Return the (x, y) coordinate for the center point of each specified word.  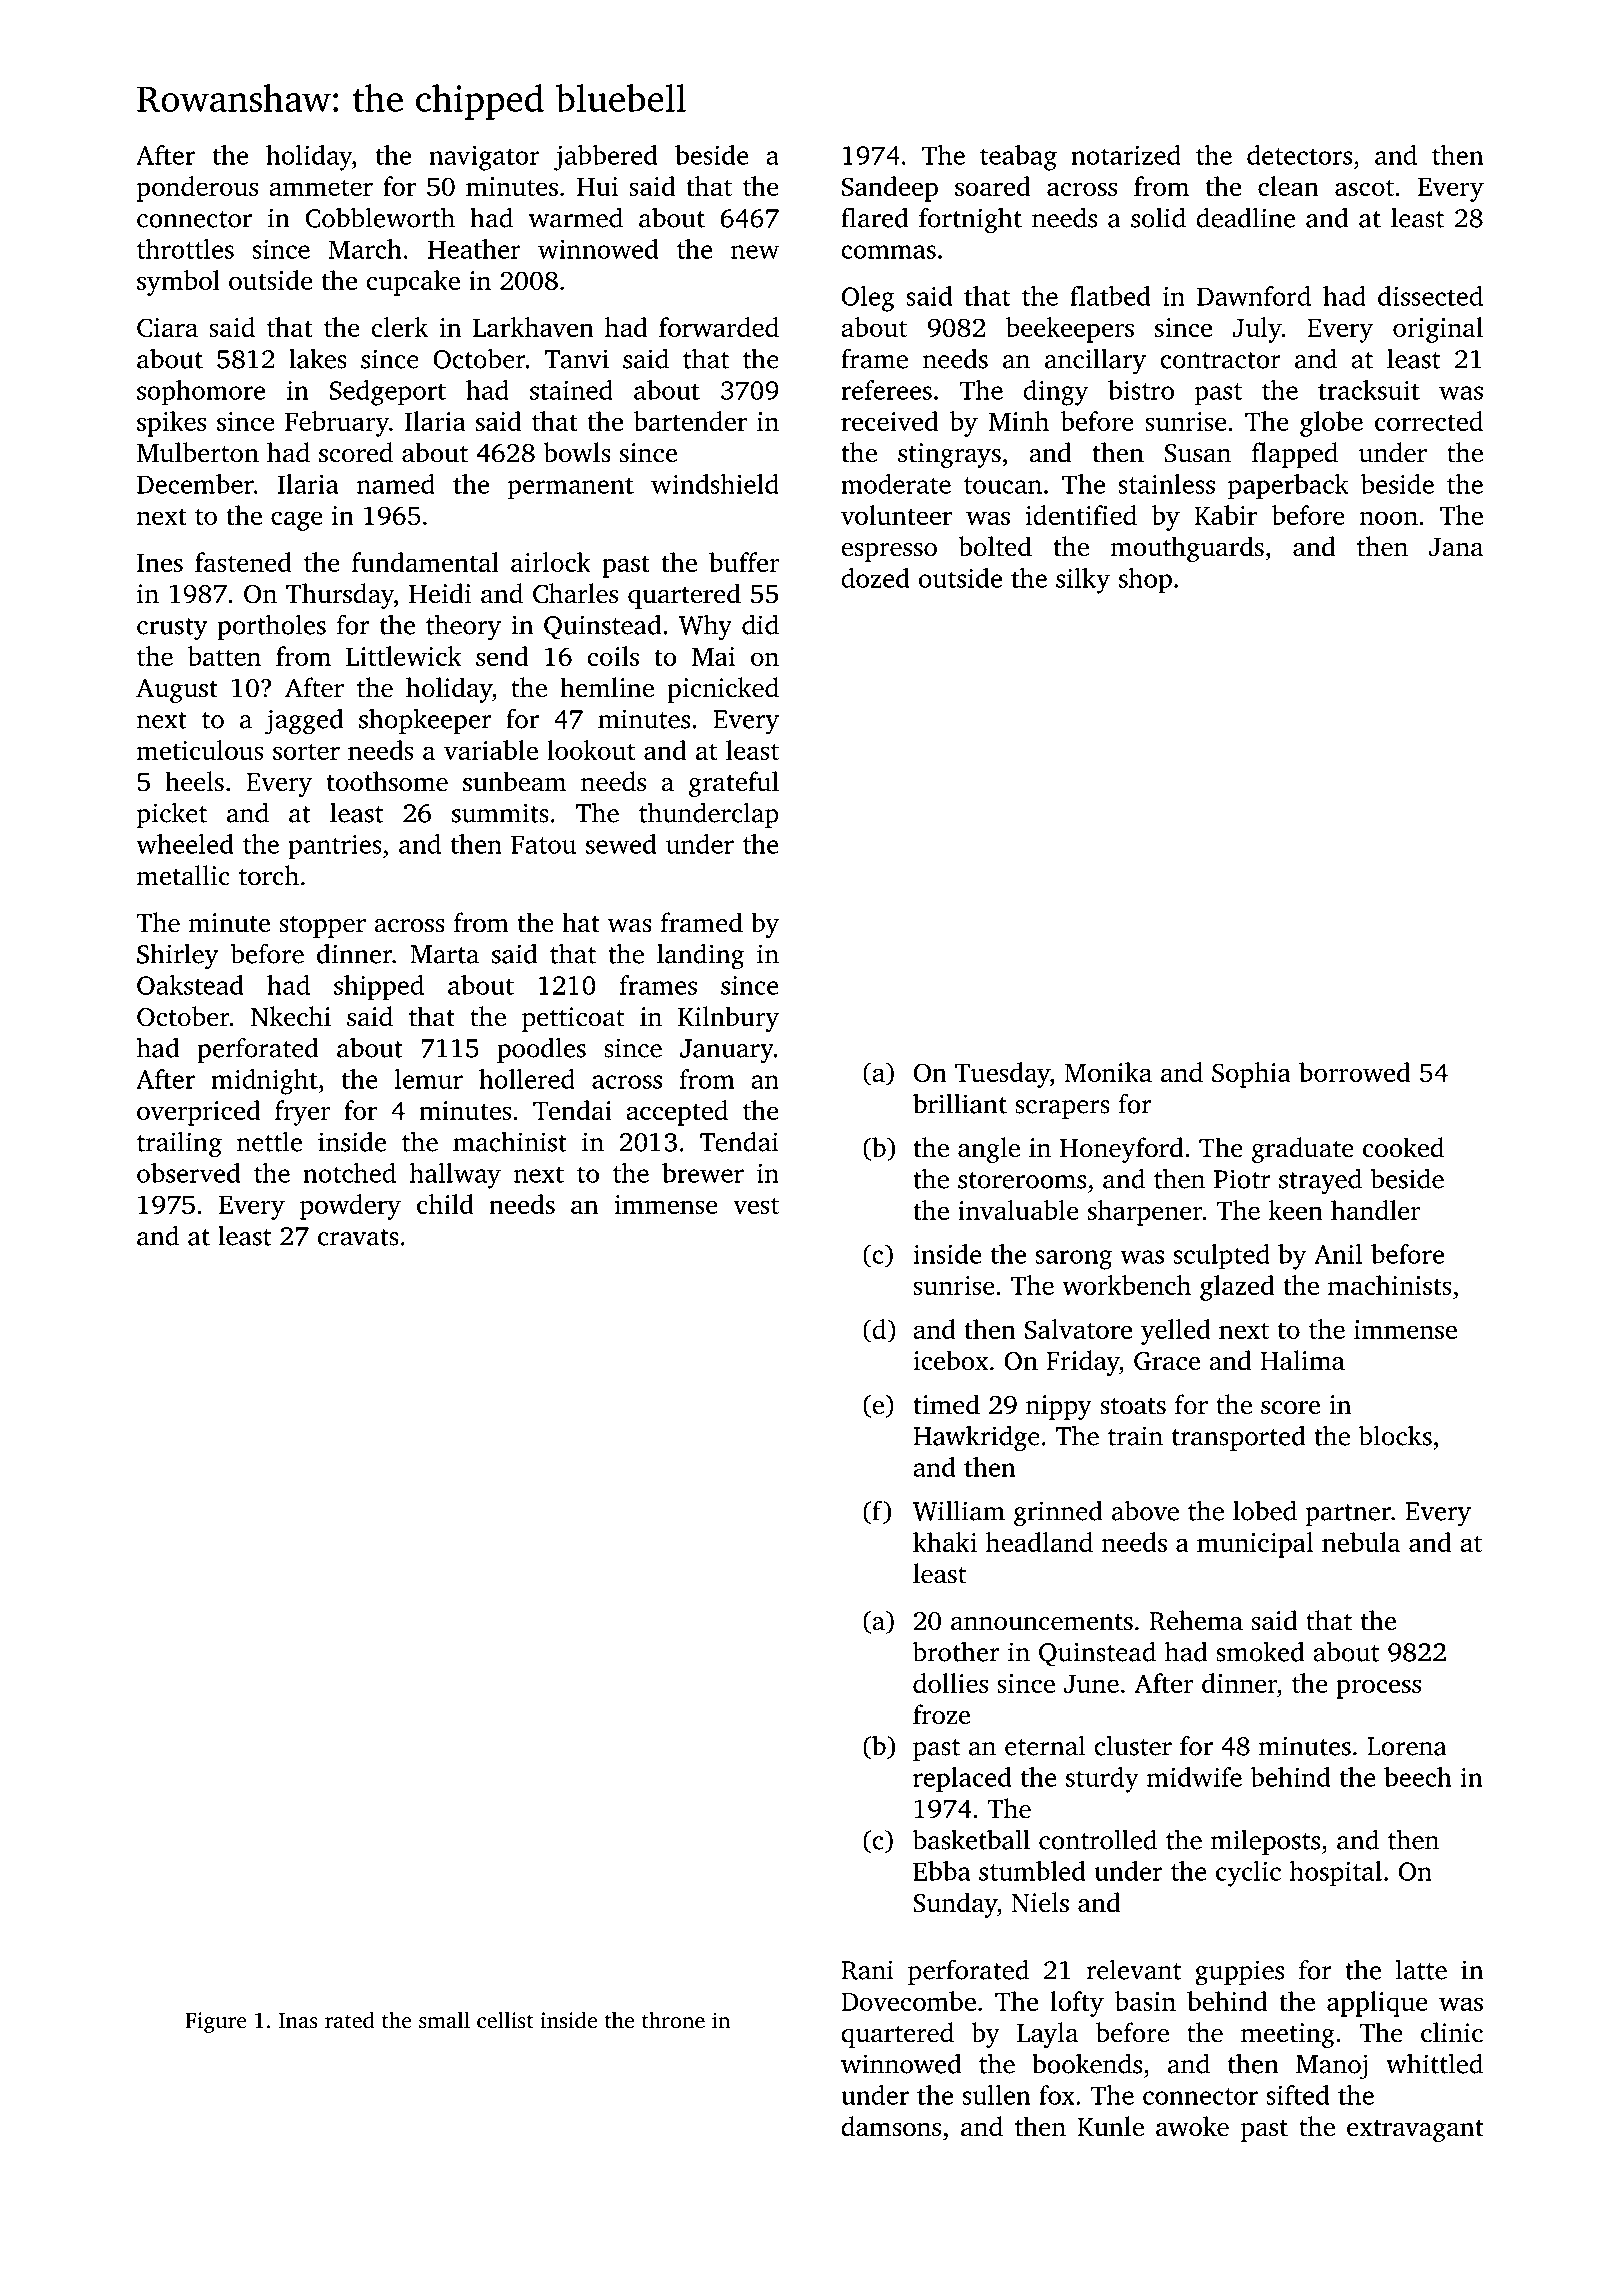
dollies (950, 1683)
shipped (379, 988)
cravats (358, 1237)
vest (756, 1205)
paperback (1288, 486)
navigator (484, 158)
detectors (1299, 155)
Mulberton (198, 452)
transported (1238, 1438)
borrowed (1354, 1072)
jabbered (606, 158)
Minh (1019, 421)
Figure (216, 2022)
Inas (298, 2020)
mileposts (1265, 1842)
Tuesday (1002, 1075)
